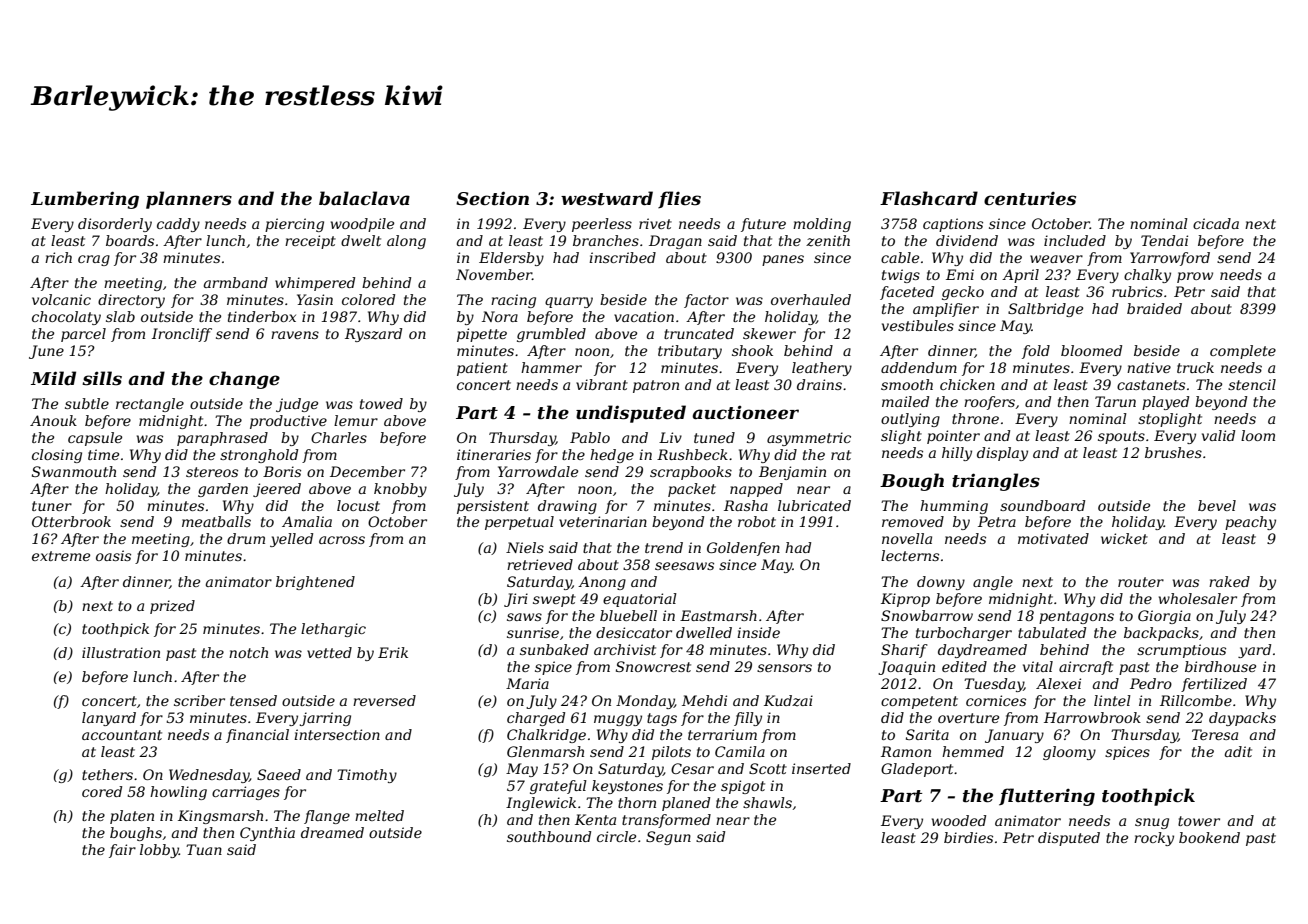 The height and width of the image is (924, 1308). Describe the element at coordinates (607, 198) in the image. I see `westward` at that location.
